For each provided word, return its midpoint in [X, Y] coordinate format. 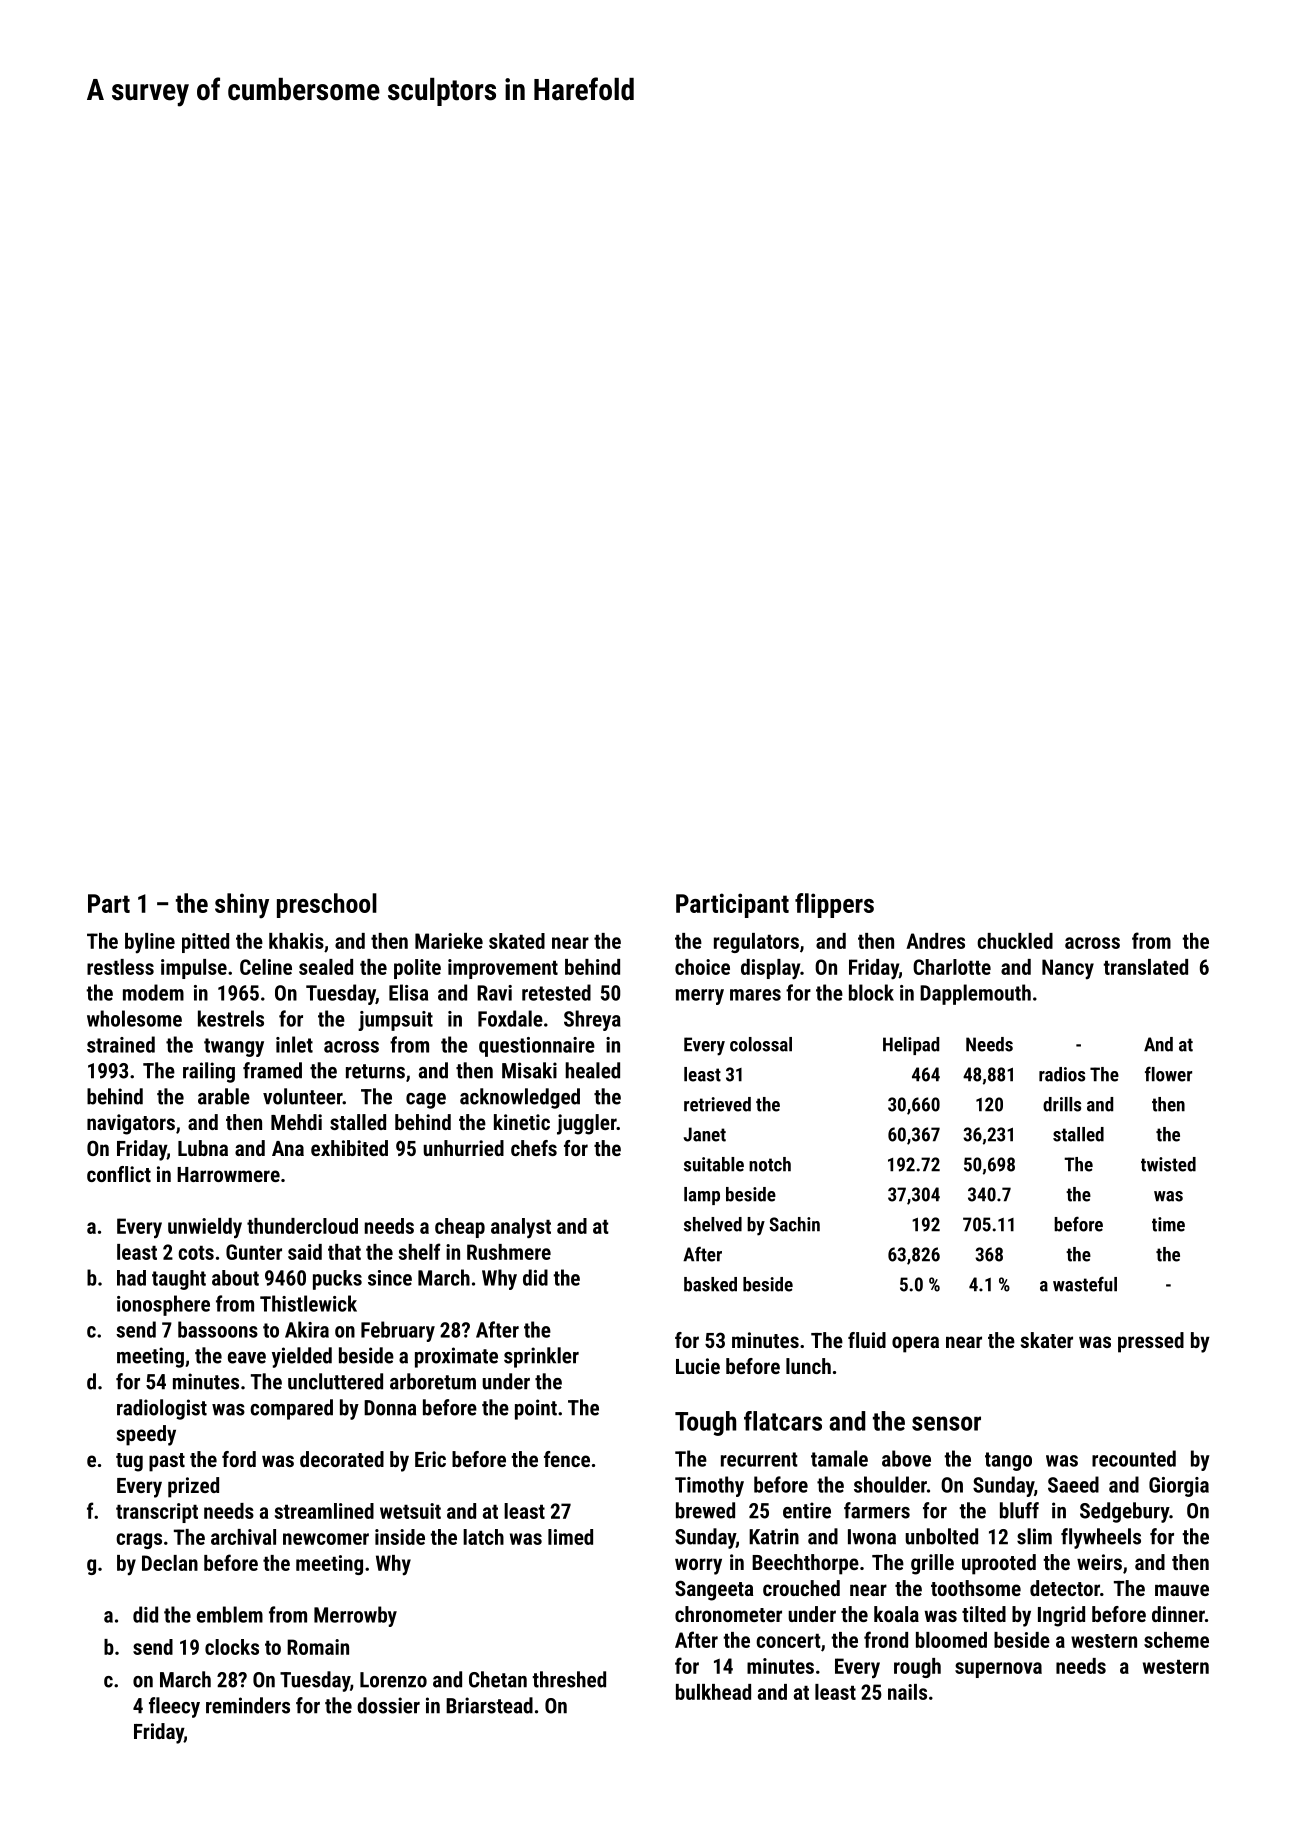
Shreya [592, 1020]
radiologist [162, 1409]
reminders [248, 1705]
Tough [705, 1423]
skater [1047, 1340]
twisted [1168, 1164]
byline [150, 943]
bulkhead [713, 1692]
